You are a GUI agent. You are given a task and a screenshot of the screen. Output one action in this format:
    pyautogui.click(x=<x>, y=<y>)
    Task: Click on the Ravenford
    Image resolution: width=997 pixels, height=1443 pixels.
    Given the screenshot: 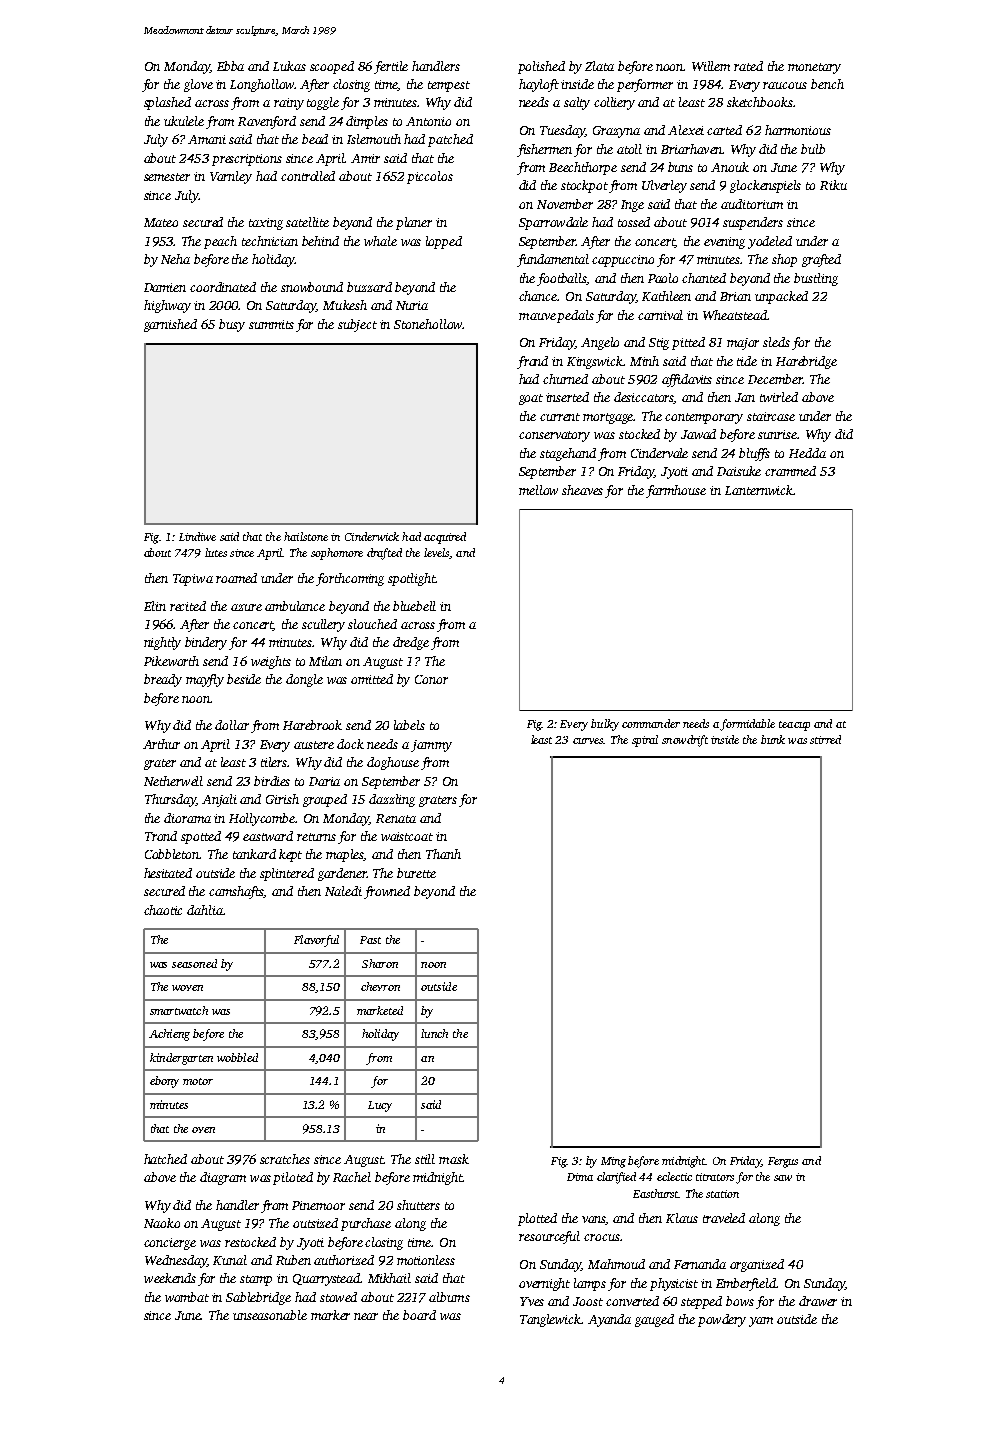 What is the action you would take?
    pyautogui.click(x=267, y=122)
